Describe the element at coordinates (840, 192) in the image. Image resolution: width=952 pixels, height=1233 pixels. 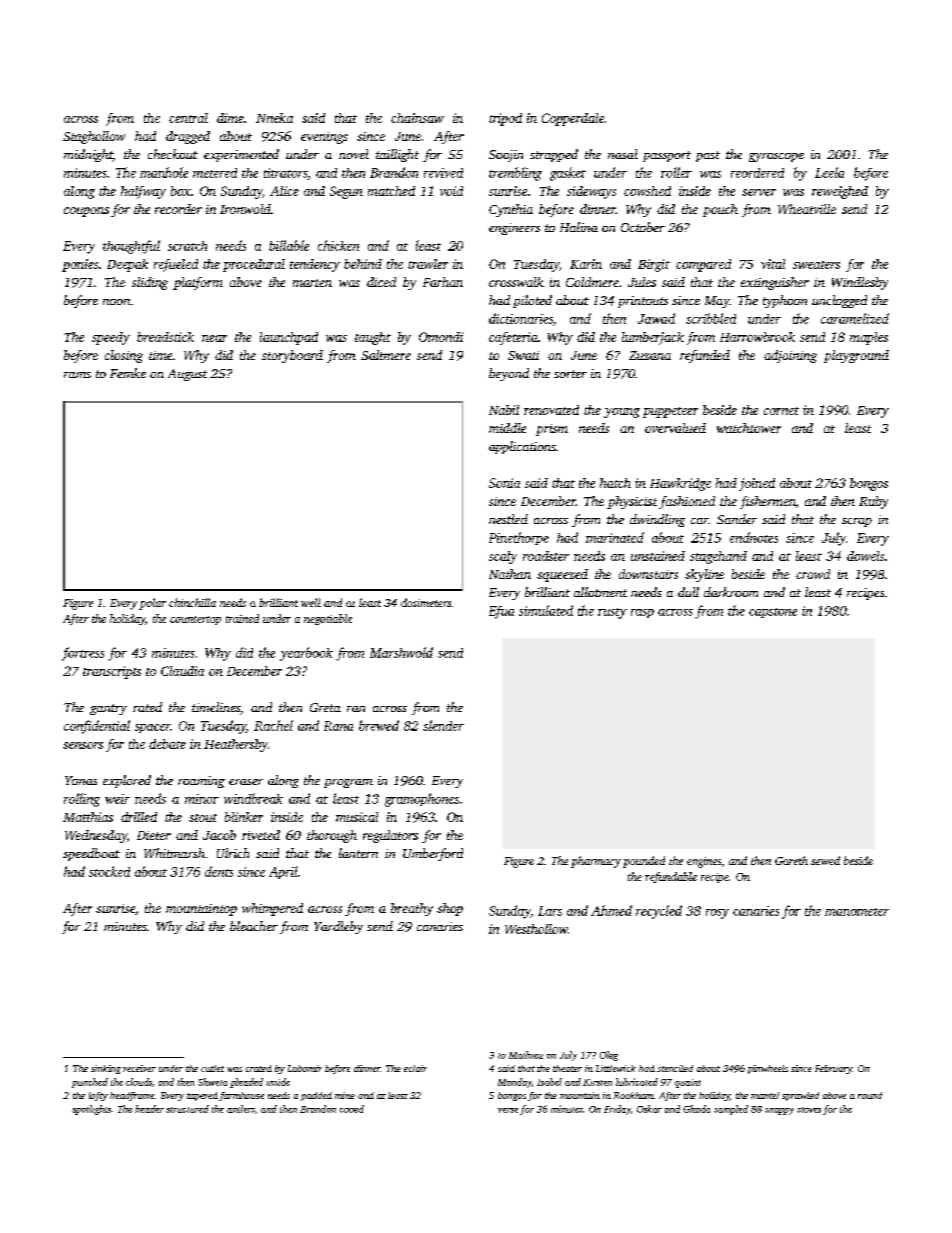
I see `reweighed` at that location.
